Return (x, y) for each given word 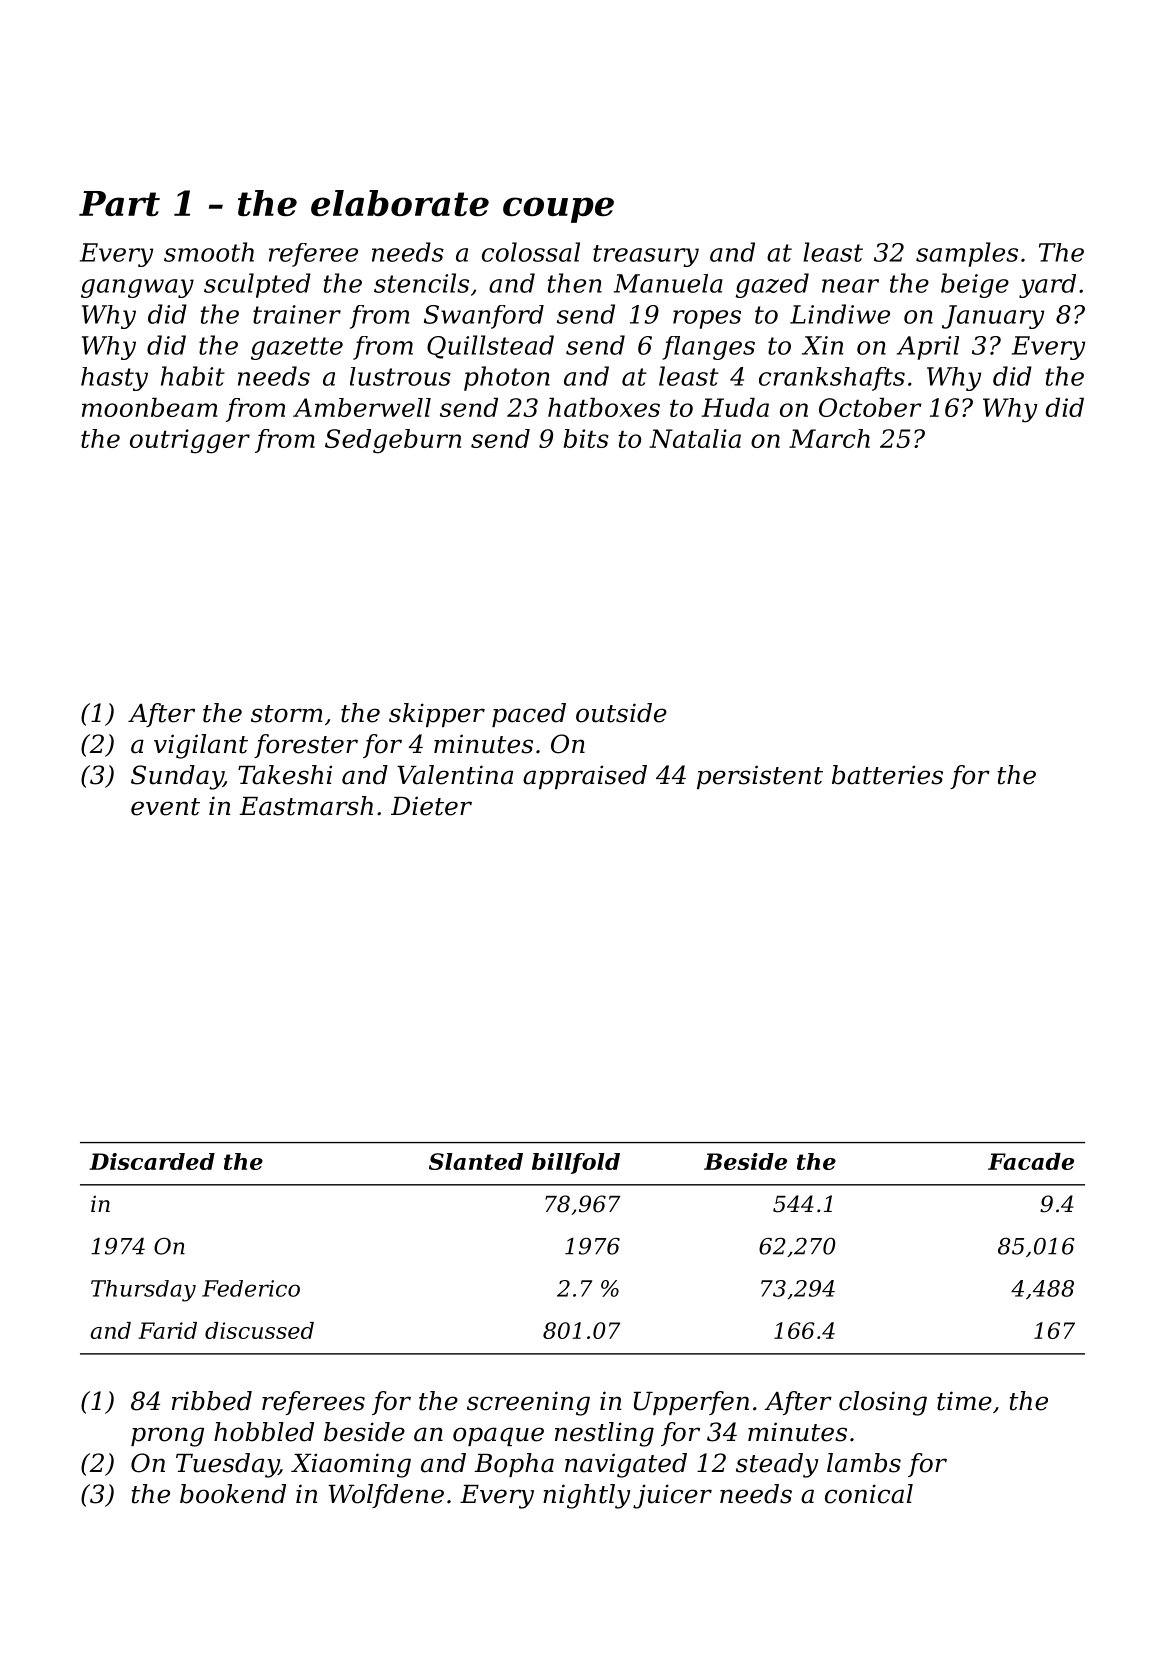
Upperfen (691, 1403)
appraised (585, 777)
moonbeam (149, 407)
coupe (558, 210)
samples (967, 254)
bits (586, 438)
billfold (576, 1163)
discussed (259, 1330)
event (165, 807)
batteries (887, 775)
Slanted (476, 1161)
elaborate (400, 203)
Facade (1031, 1161)
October (870, 407)
